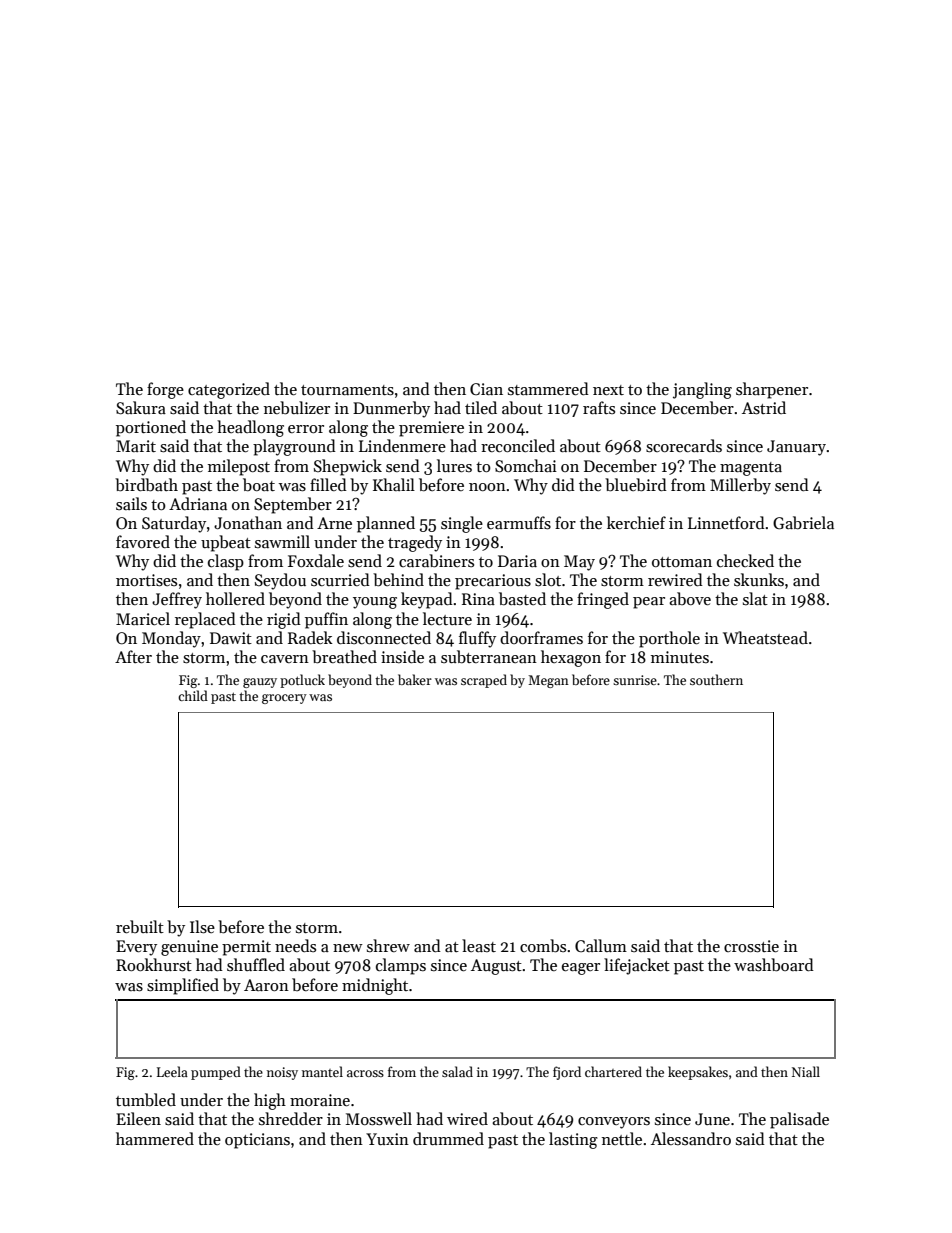 The height and width of the document is (1233, 952). Describe the element at coordinates (548, 681) in the document. I see `Megan` at that location.
